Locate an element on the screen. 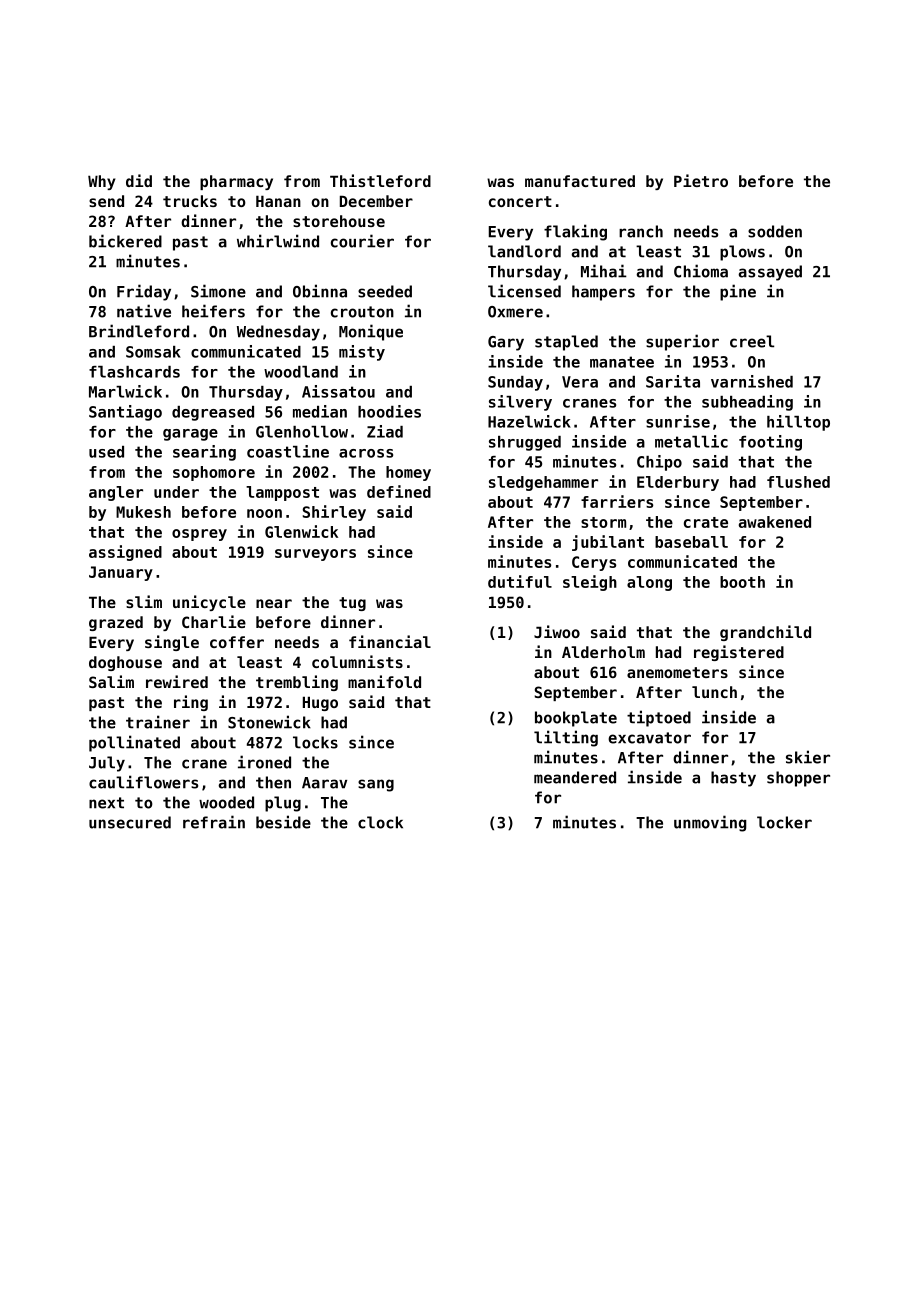 The width and height of the screenshot is (924, 1311). unicycle is located at coordinates (209, 603).
